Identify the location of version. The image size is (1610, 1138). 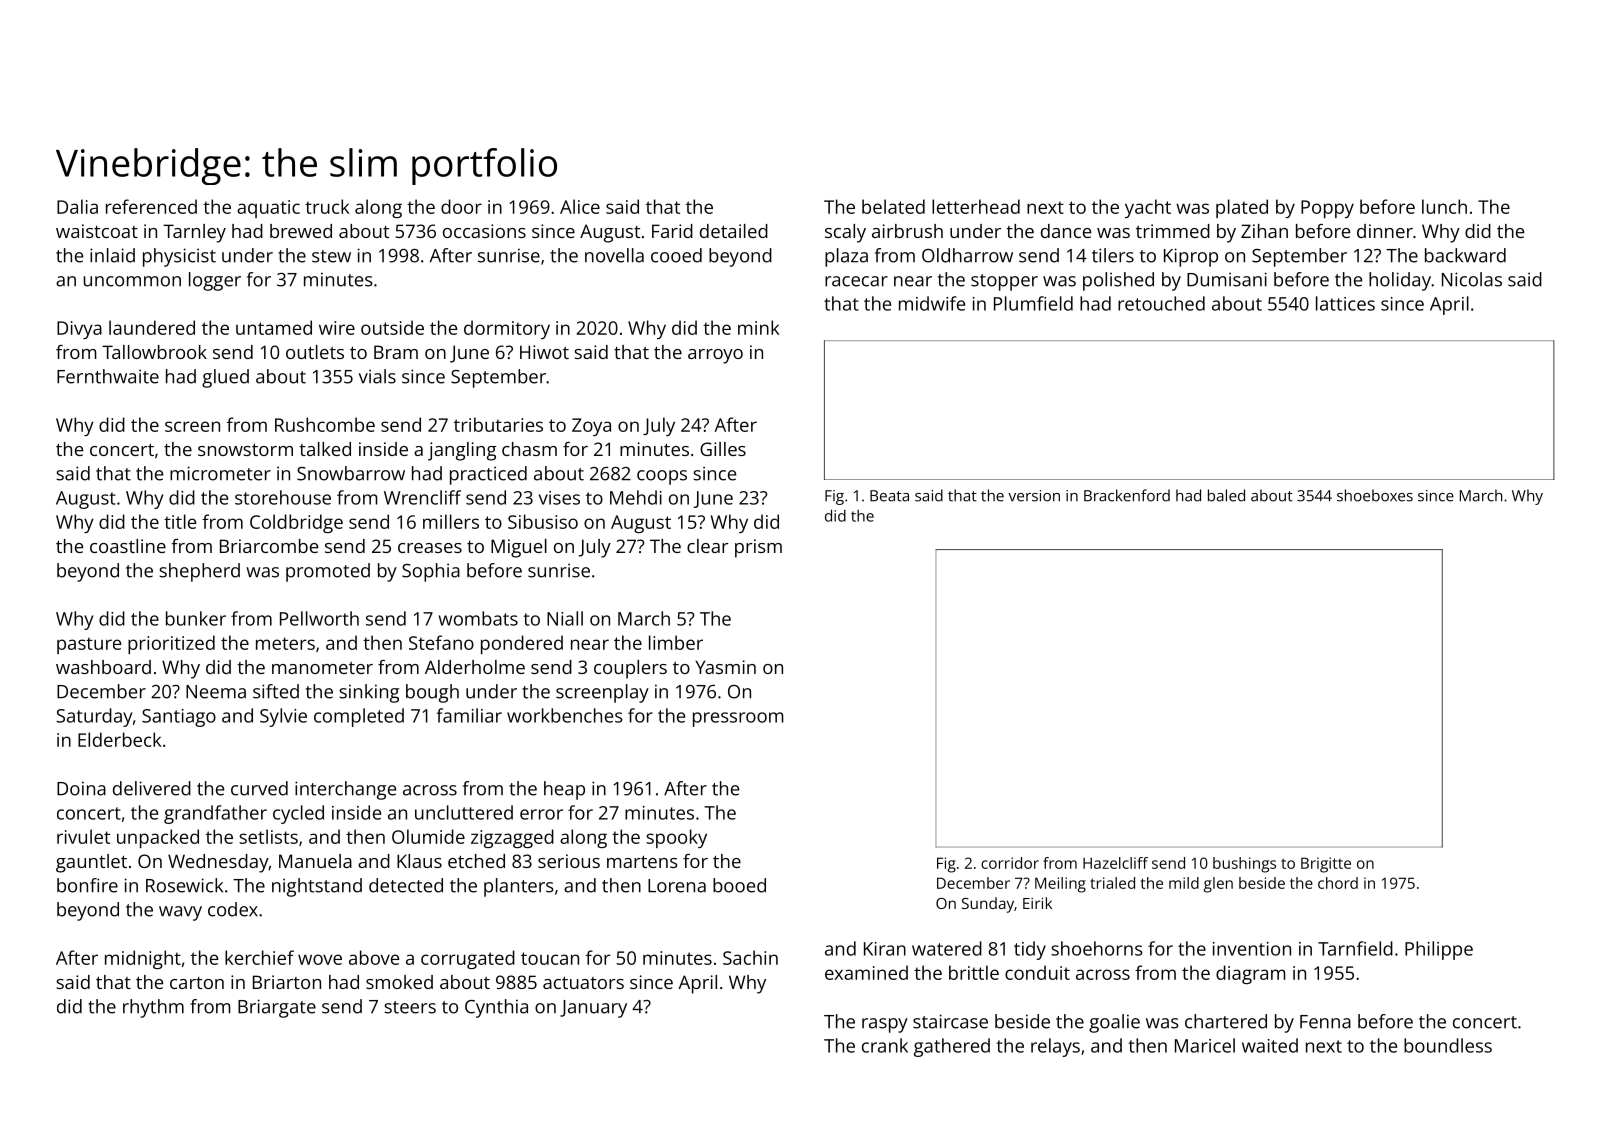
(1034, 496).
